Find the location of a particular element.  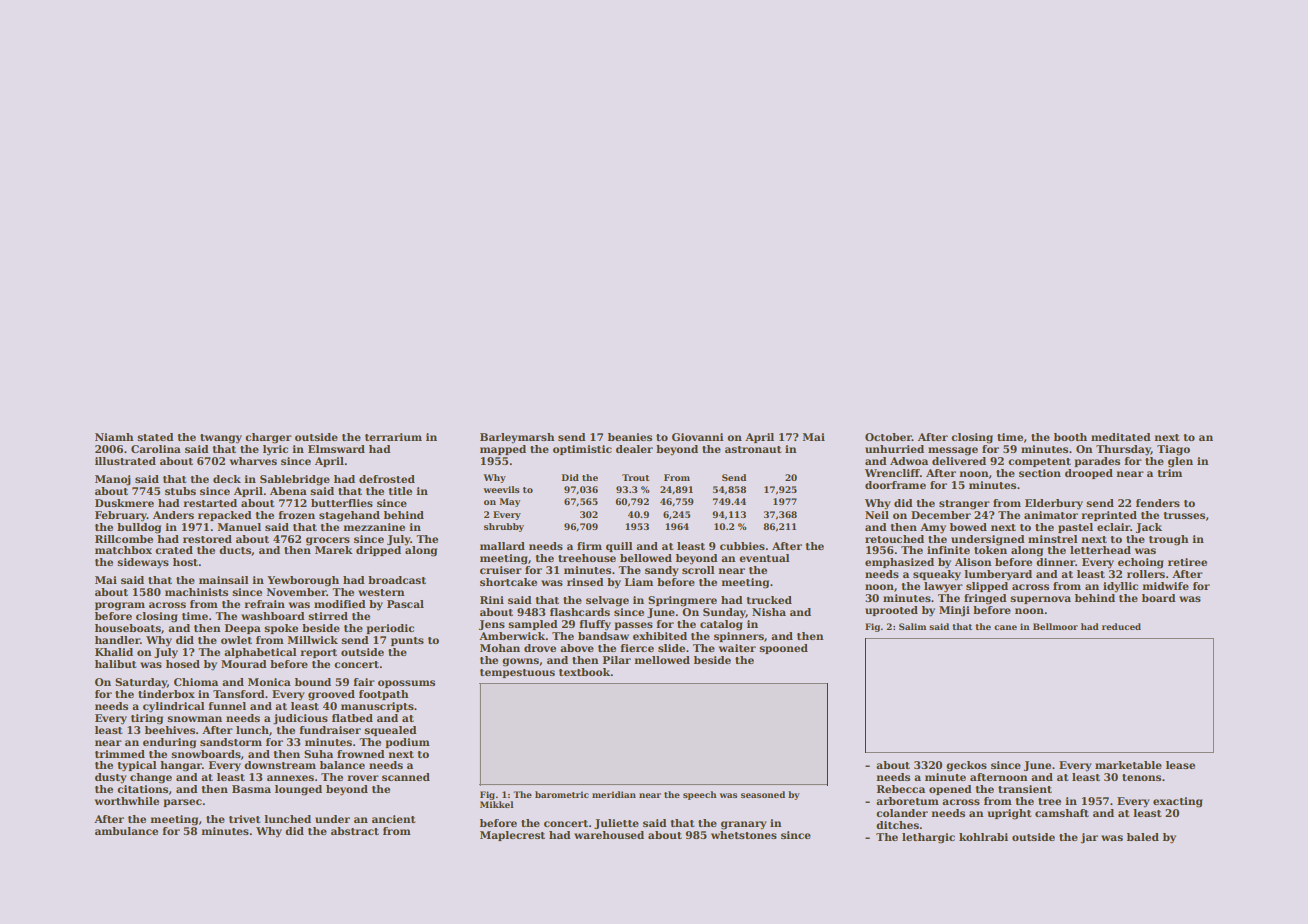

Barleymarsh is located at coordinates (517, 438).
